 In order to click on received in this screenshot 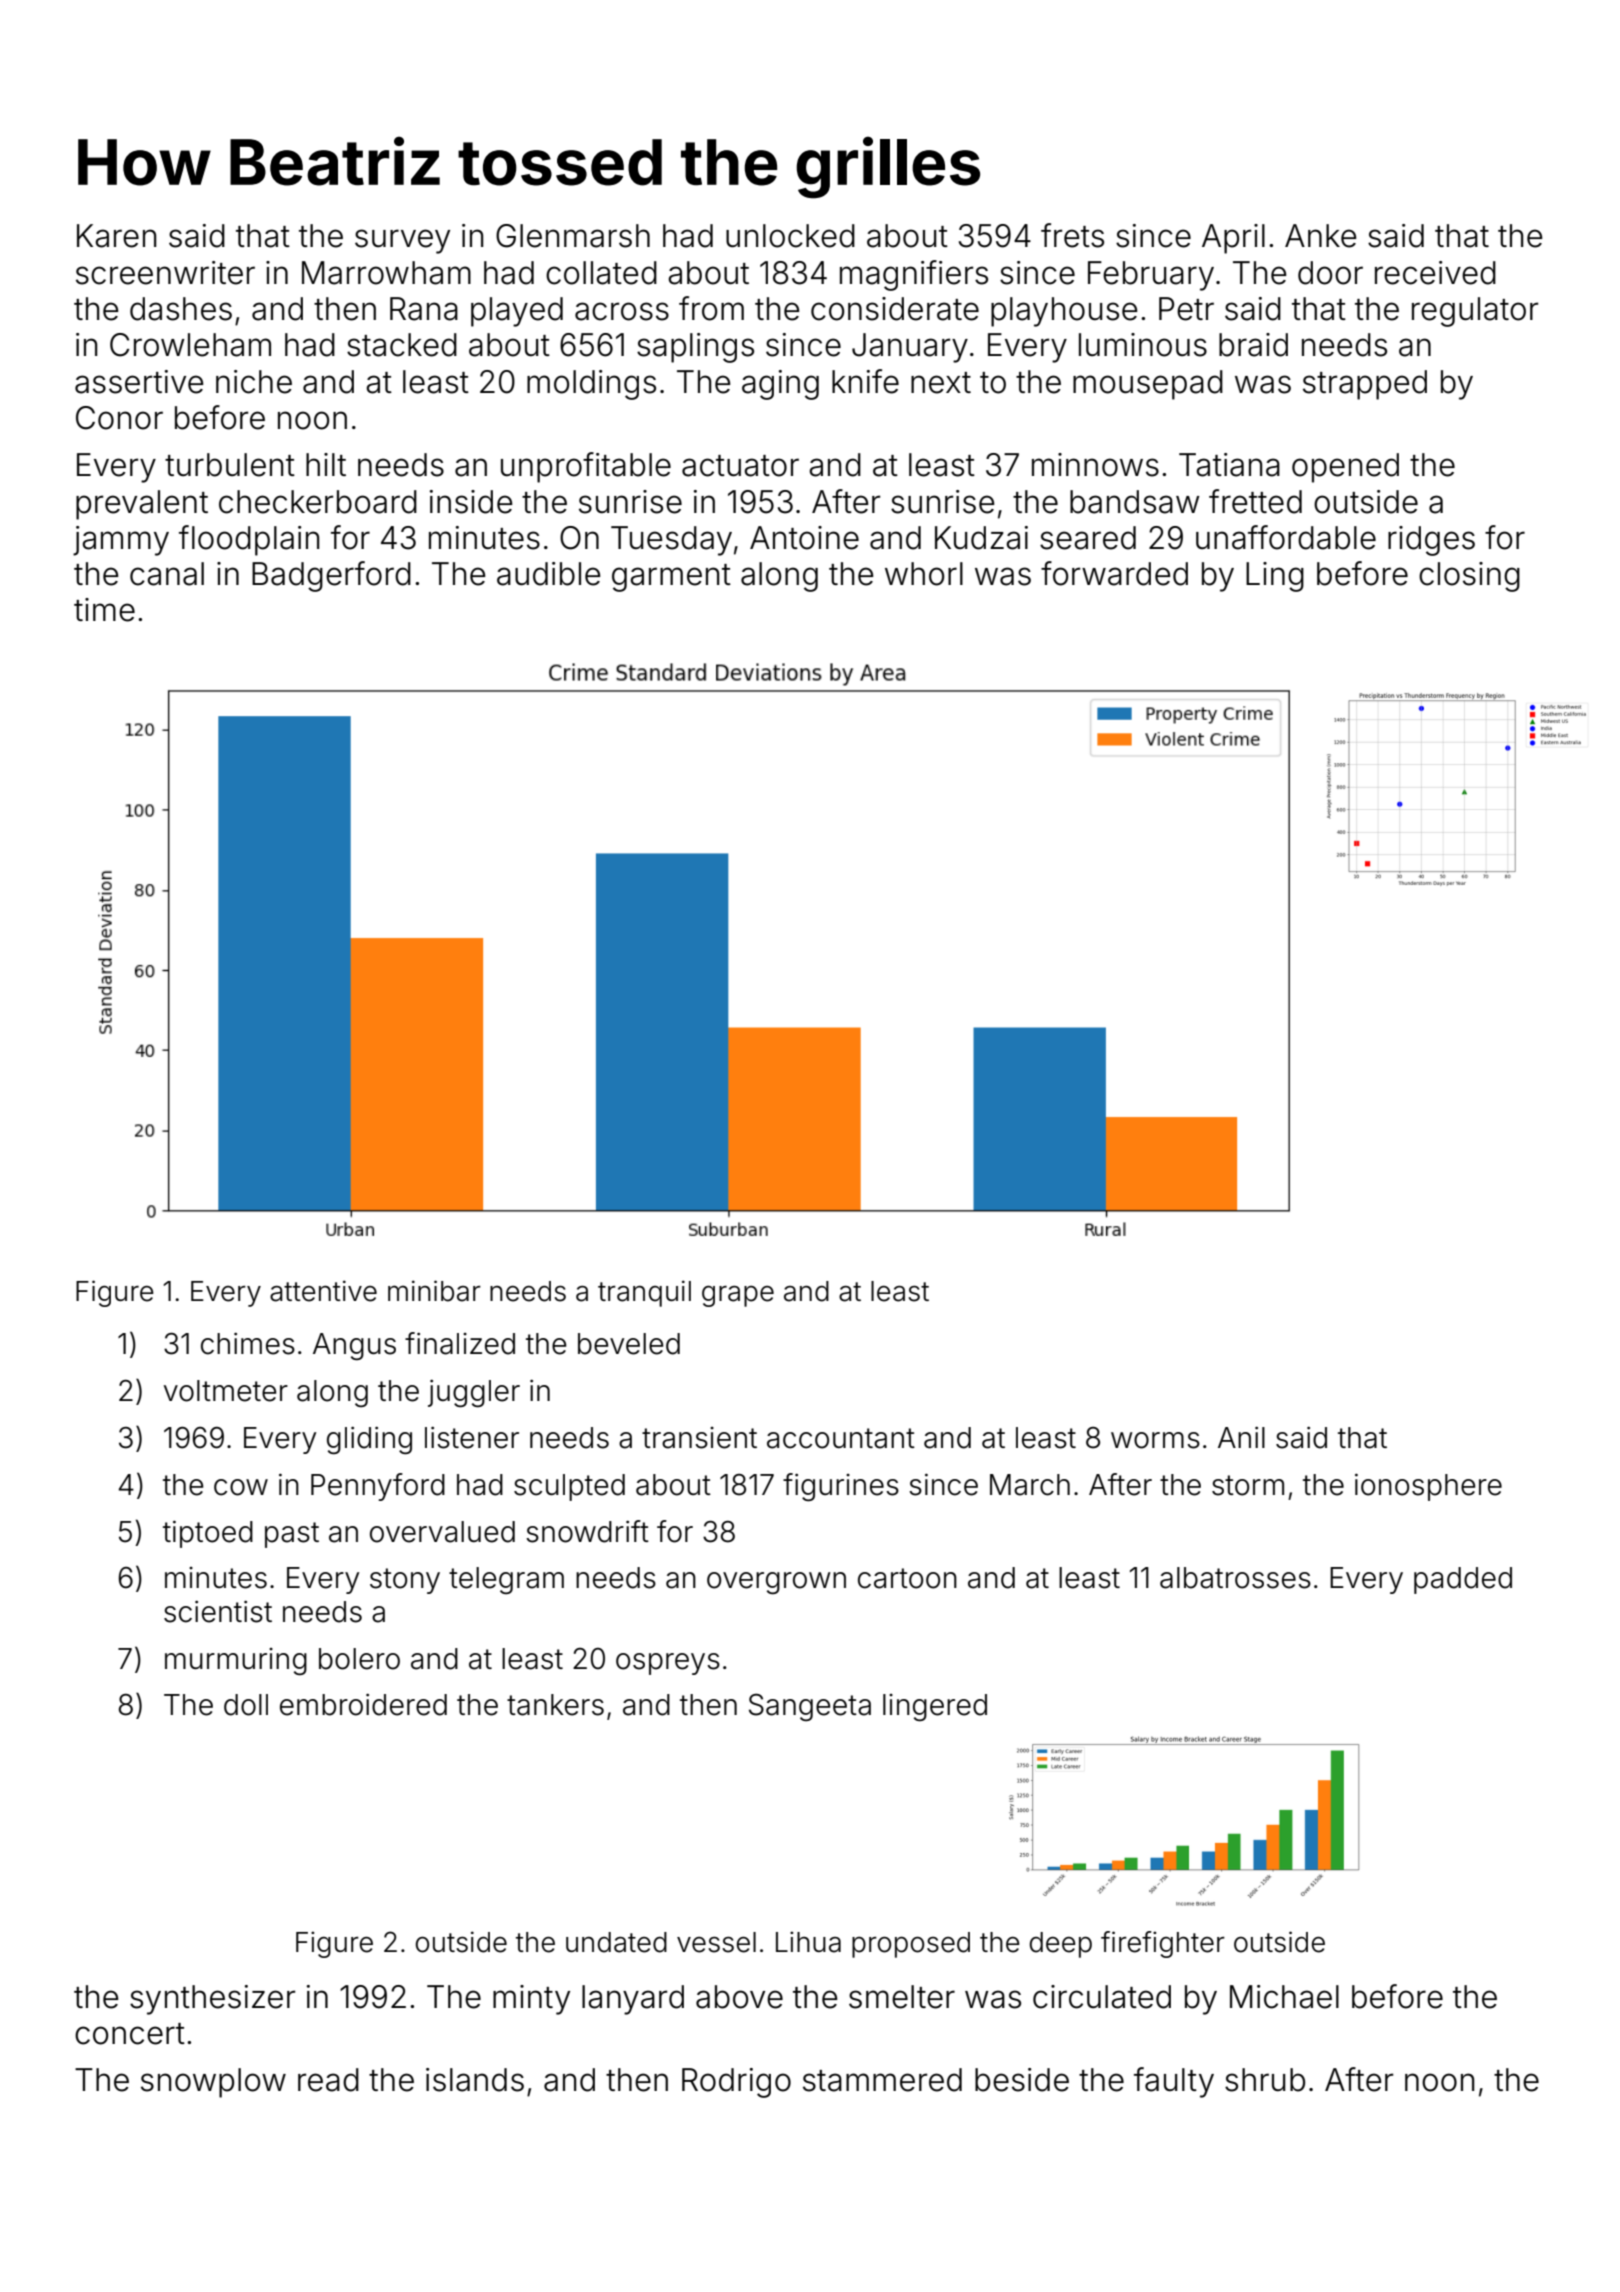, I will do `click(1435, 273)`.
